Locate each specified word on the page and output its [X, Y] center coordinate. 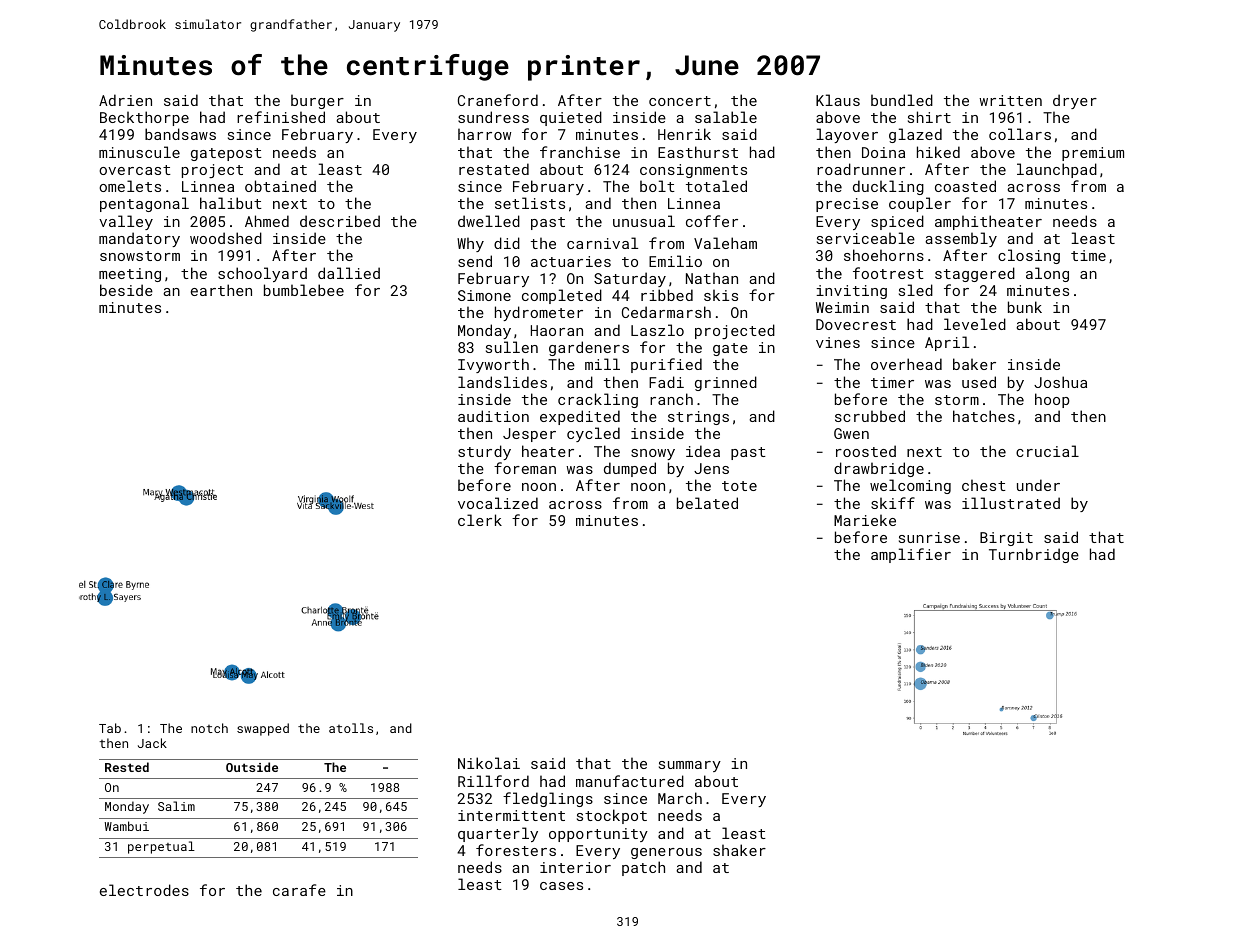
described [340, 221]
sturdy [484, 452]
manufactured [630, 781]
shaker [739, 850]
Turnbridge [1034, 555]
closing [1029, 256]
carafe [299, 890]
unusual [644, 221]
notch [209, 728]
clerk [480, 520]
